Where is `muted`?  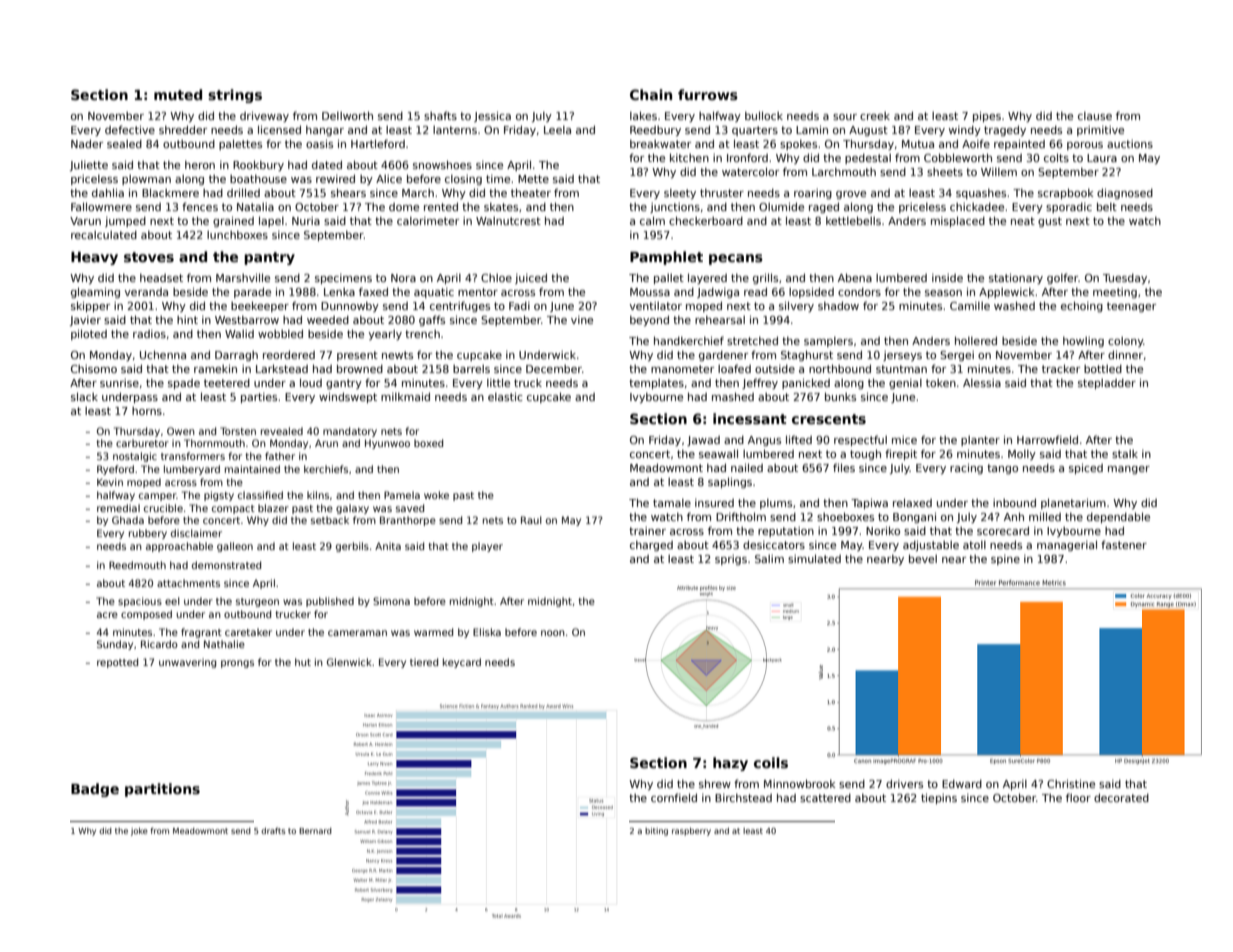 muted is located at coordinates (178, 94).
